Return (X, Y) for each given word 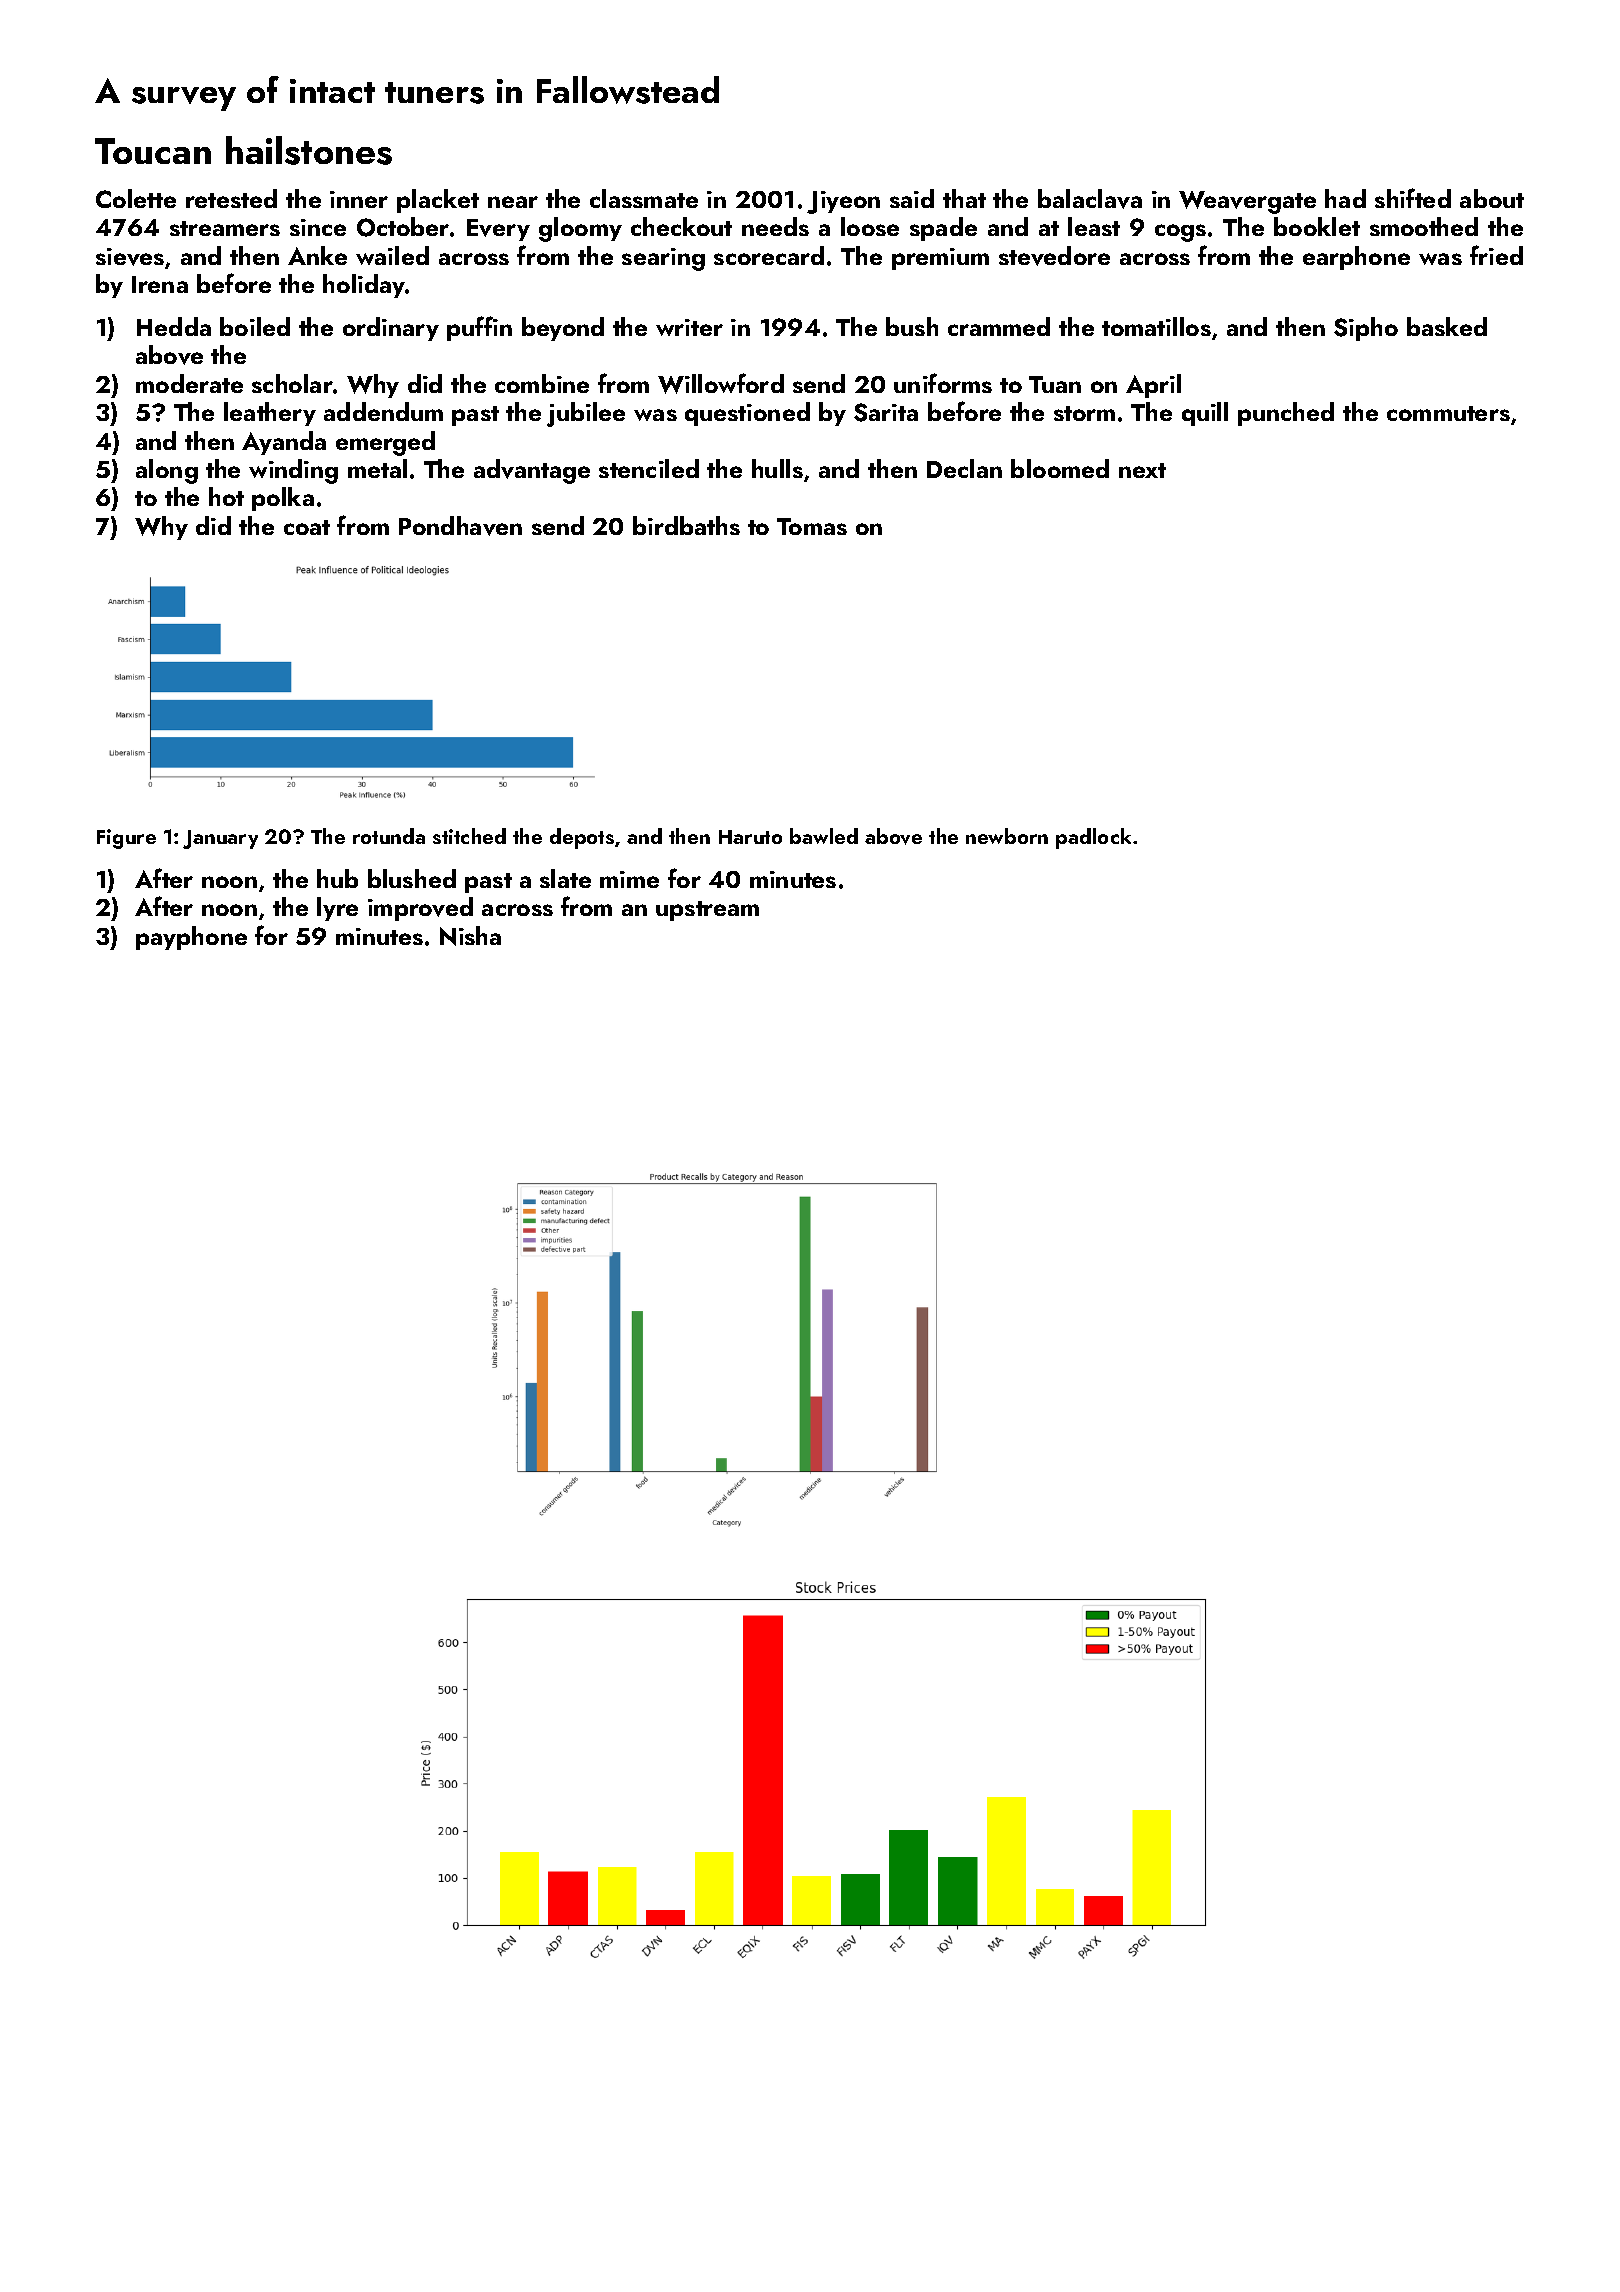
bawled (824, 836)
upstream (707, 911)
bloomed (1060, 468)
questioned (747, 414)
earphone (1356, 258)
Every (498, 230)
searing (663, 259)
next (1142, 470)
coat (307, 527)
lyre (337, 909)
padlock (1093, 838)
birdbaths (686, 525)
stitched (469, 836)
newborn (1007, 836)
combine (542, 383)
